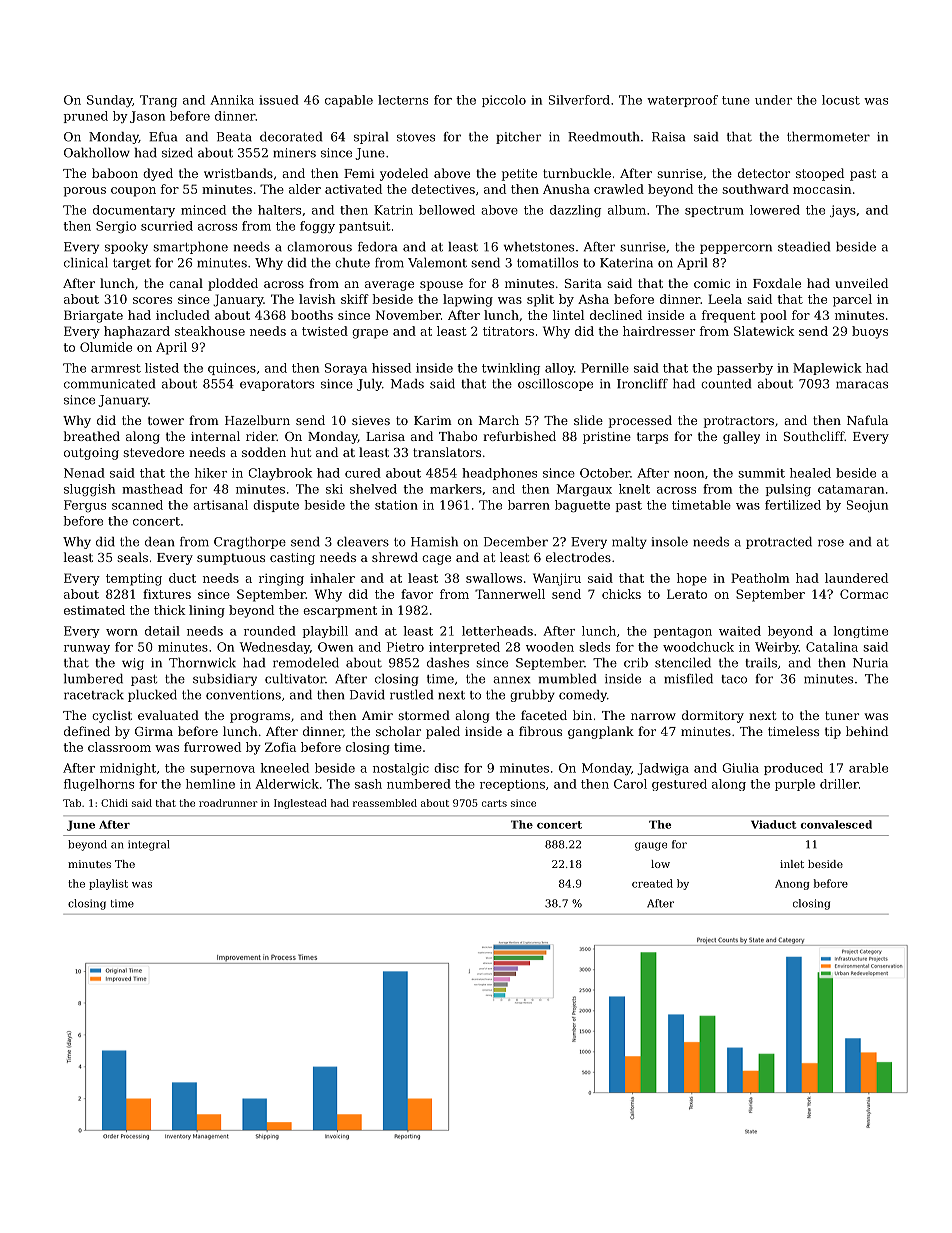  Describe the element at coordinates (114, 803) in the image. I see `Chidi` at that location.
